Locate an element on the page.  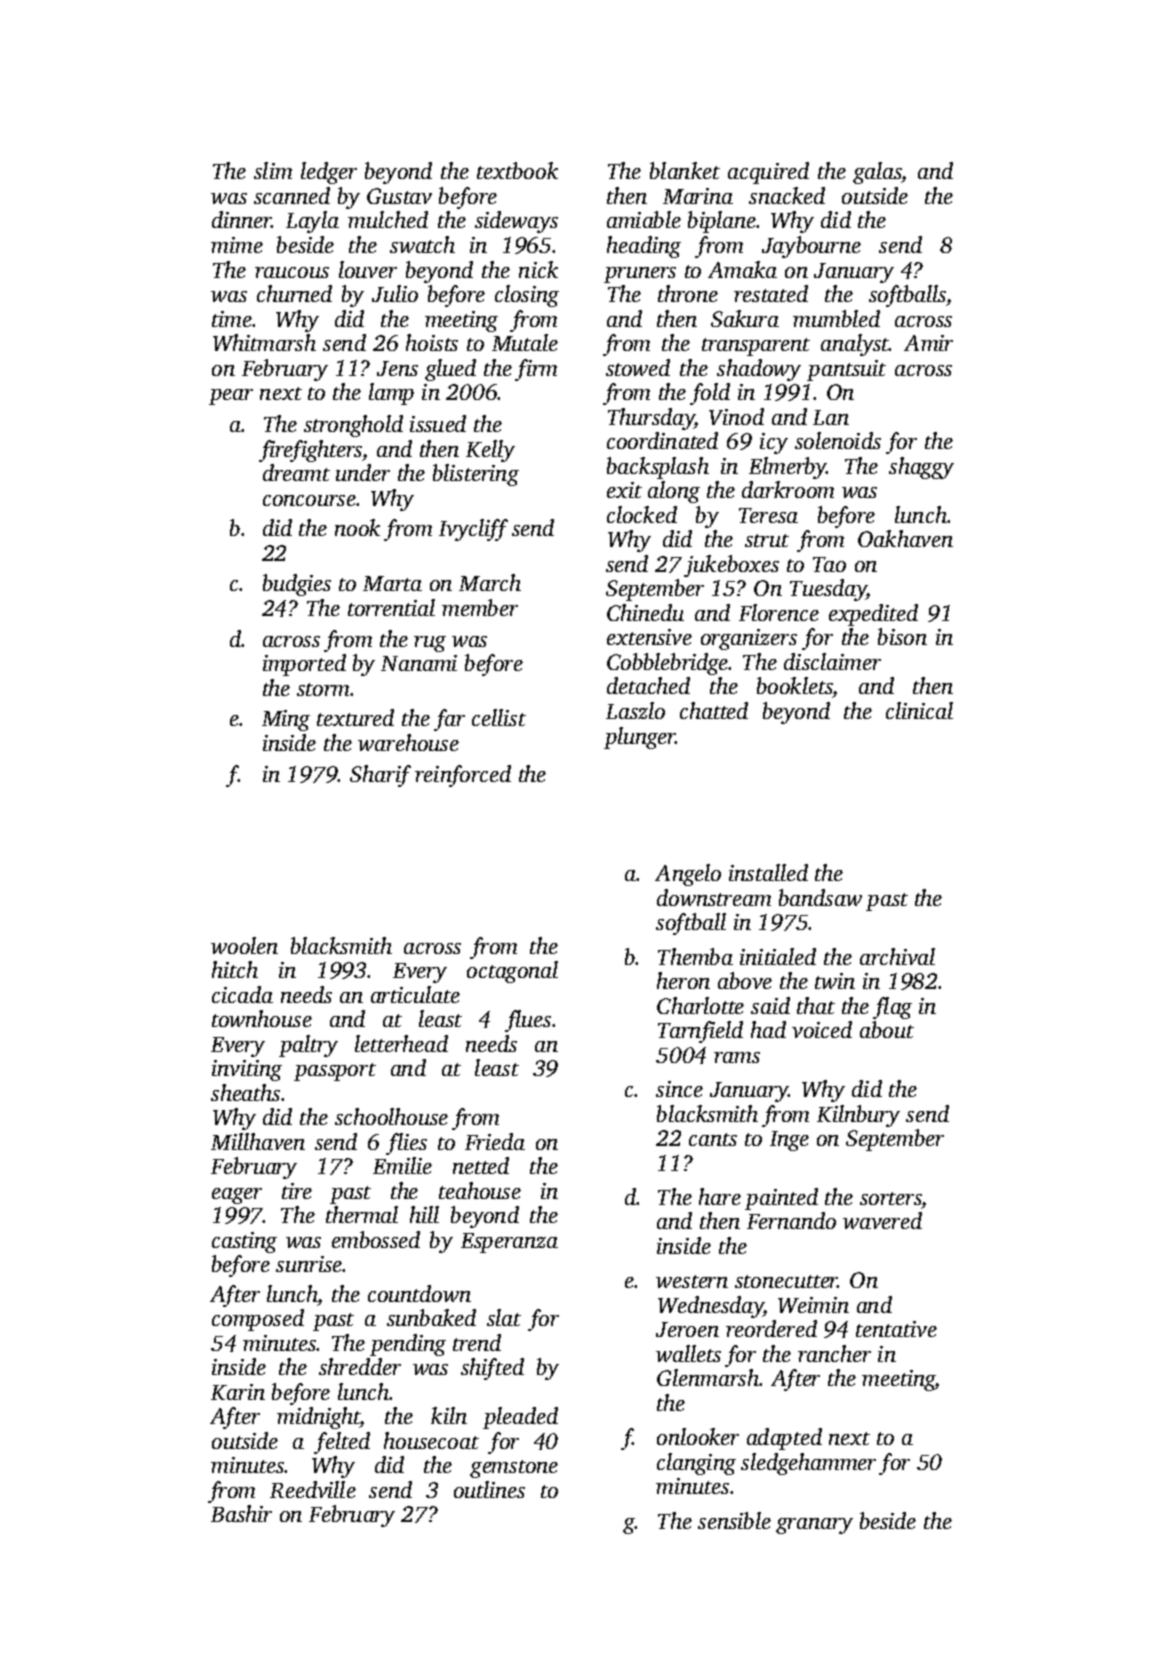
Millhaven is located at coordinates (258, 1141).
